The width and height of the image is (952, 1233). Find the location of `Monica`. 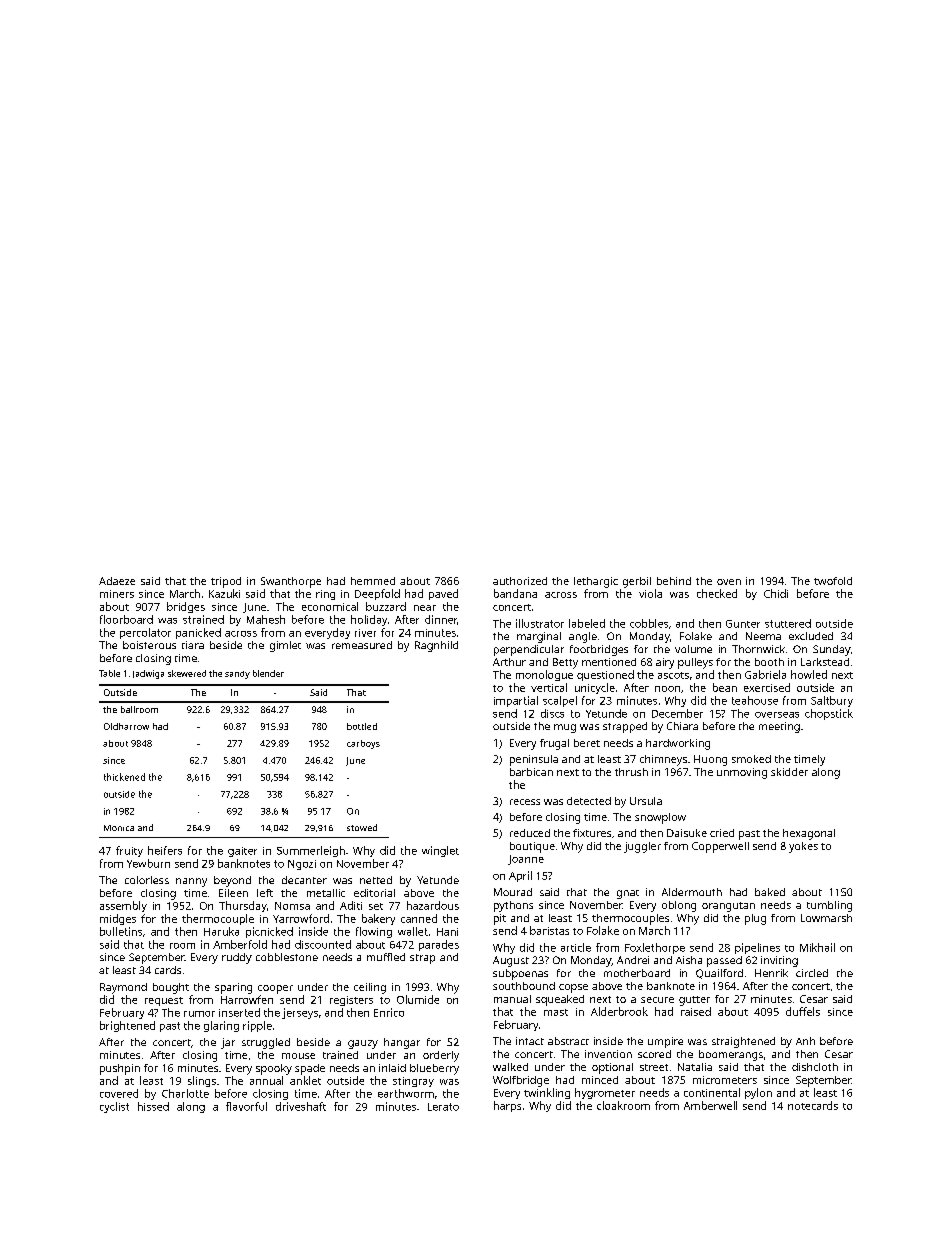

Monica is located at coordinates (119, 828).
